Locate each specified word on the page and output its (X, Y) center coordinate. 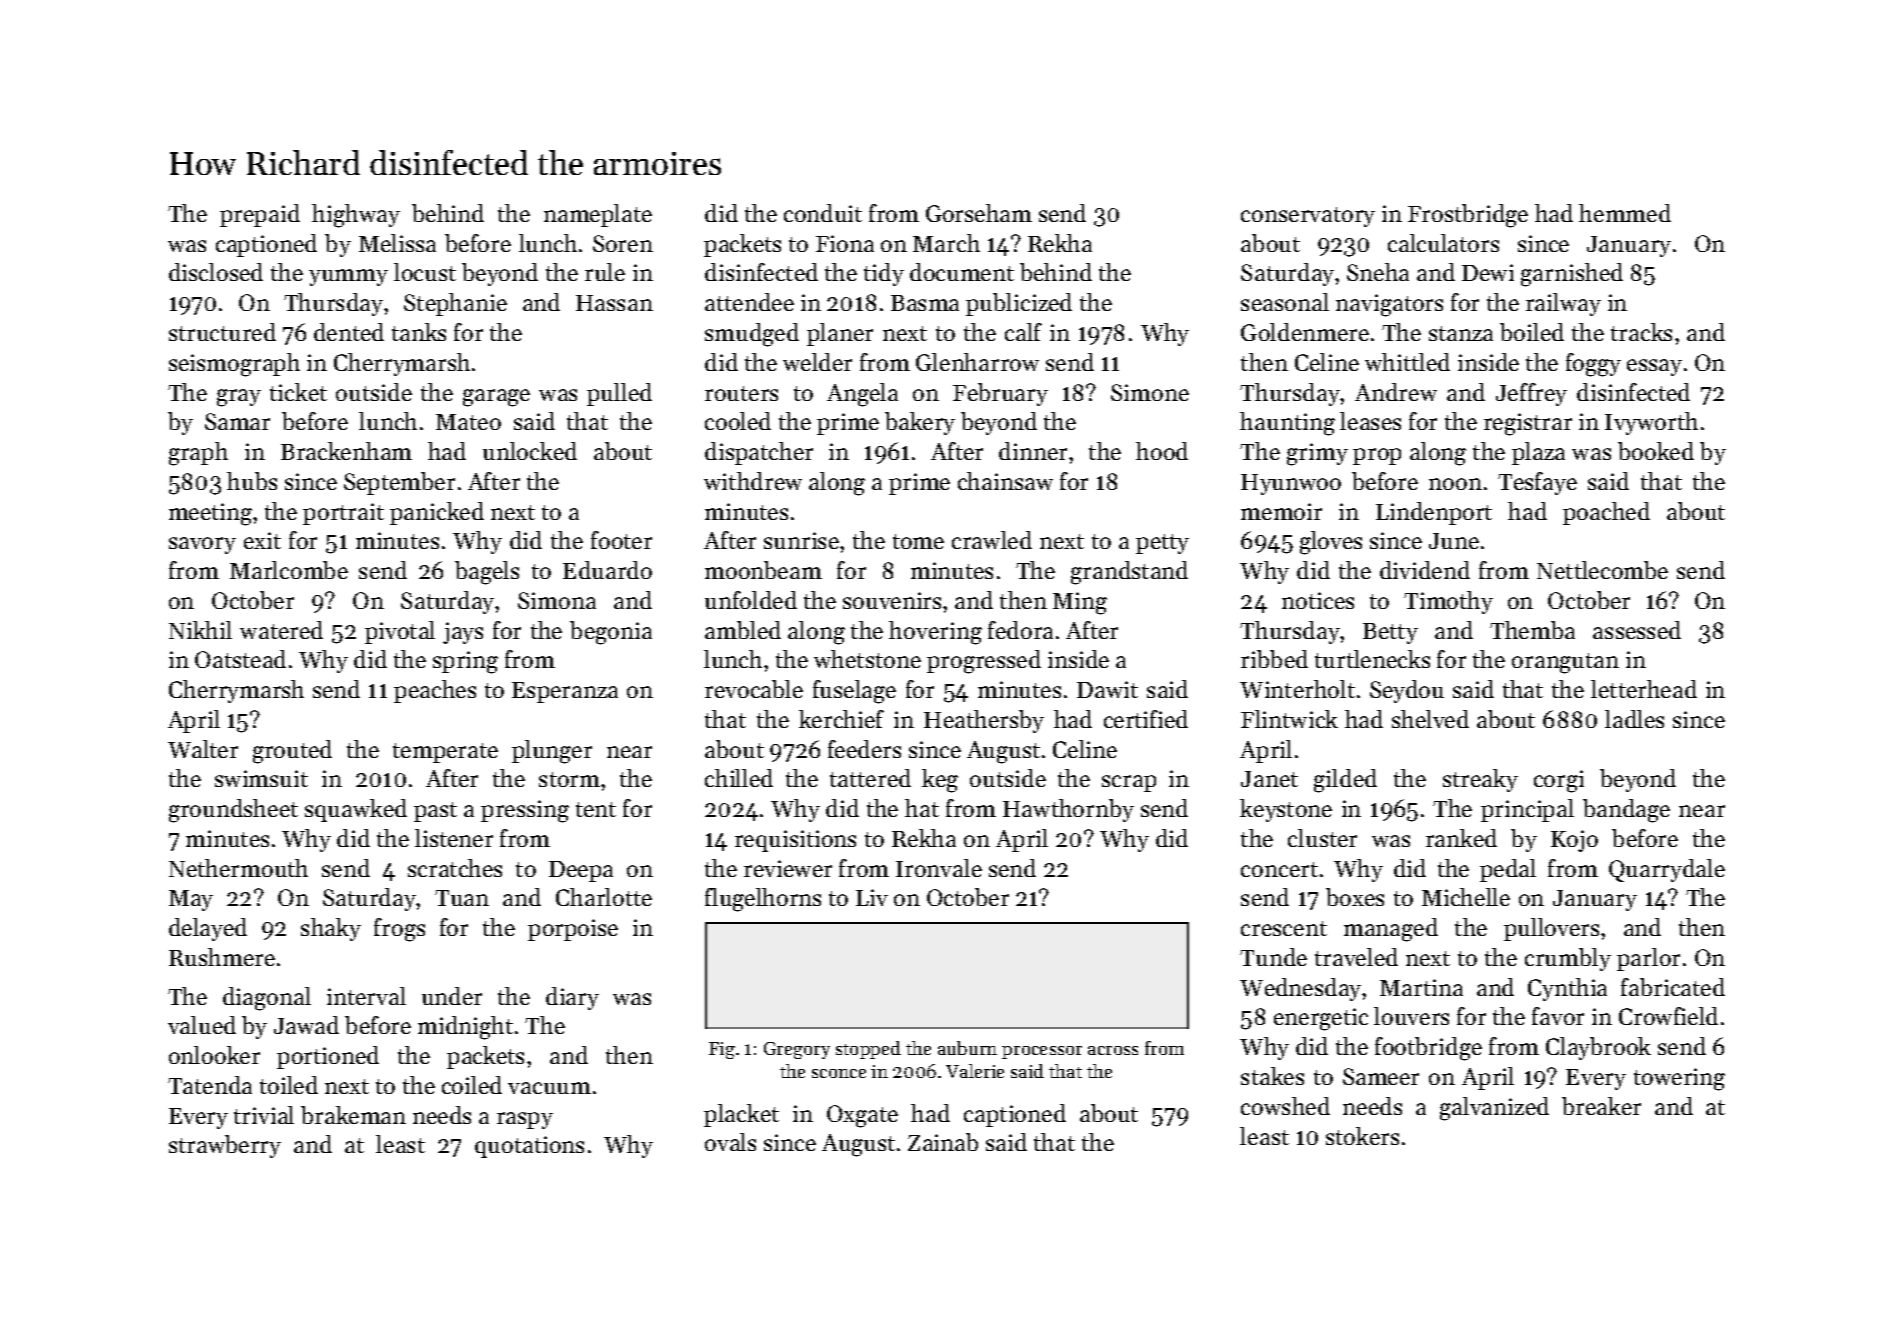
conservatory (1308, 217)
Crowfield (1668, 1016)
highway (356, 216)
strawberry (225, 1146)
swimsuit (261, 778)
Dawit (1107, 689)
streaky (1480, 780)
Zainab (943, 1142)
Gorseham (979, 213)
